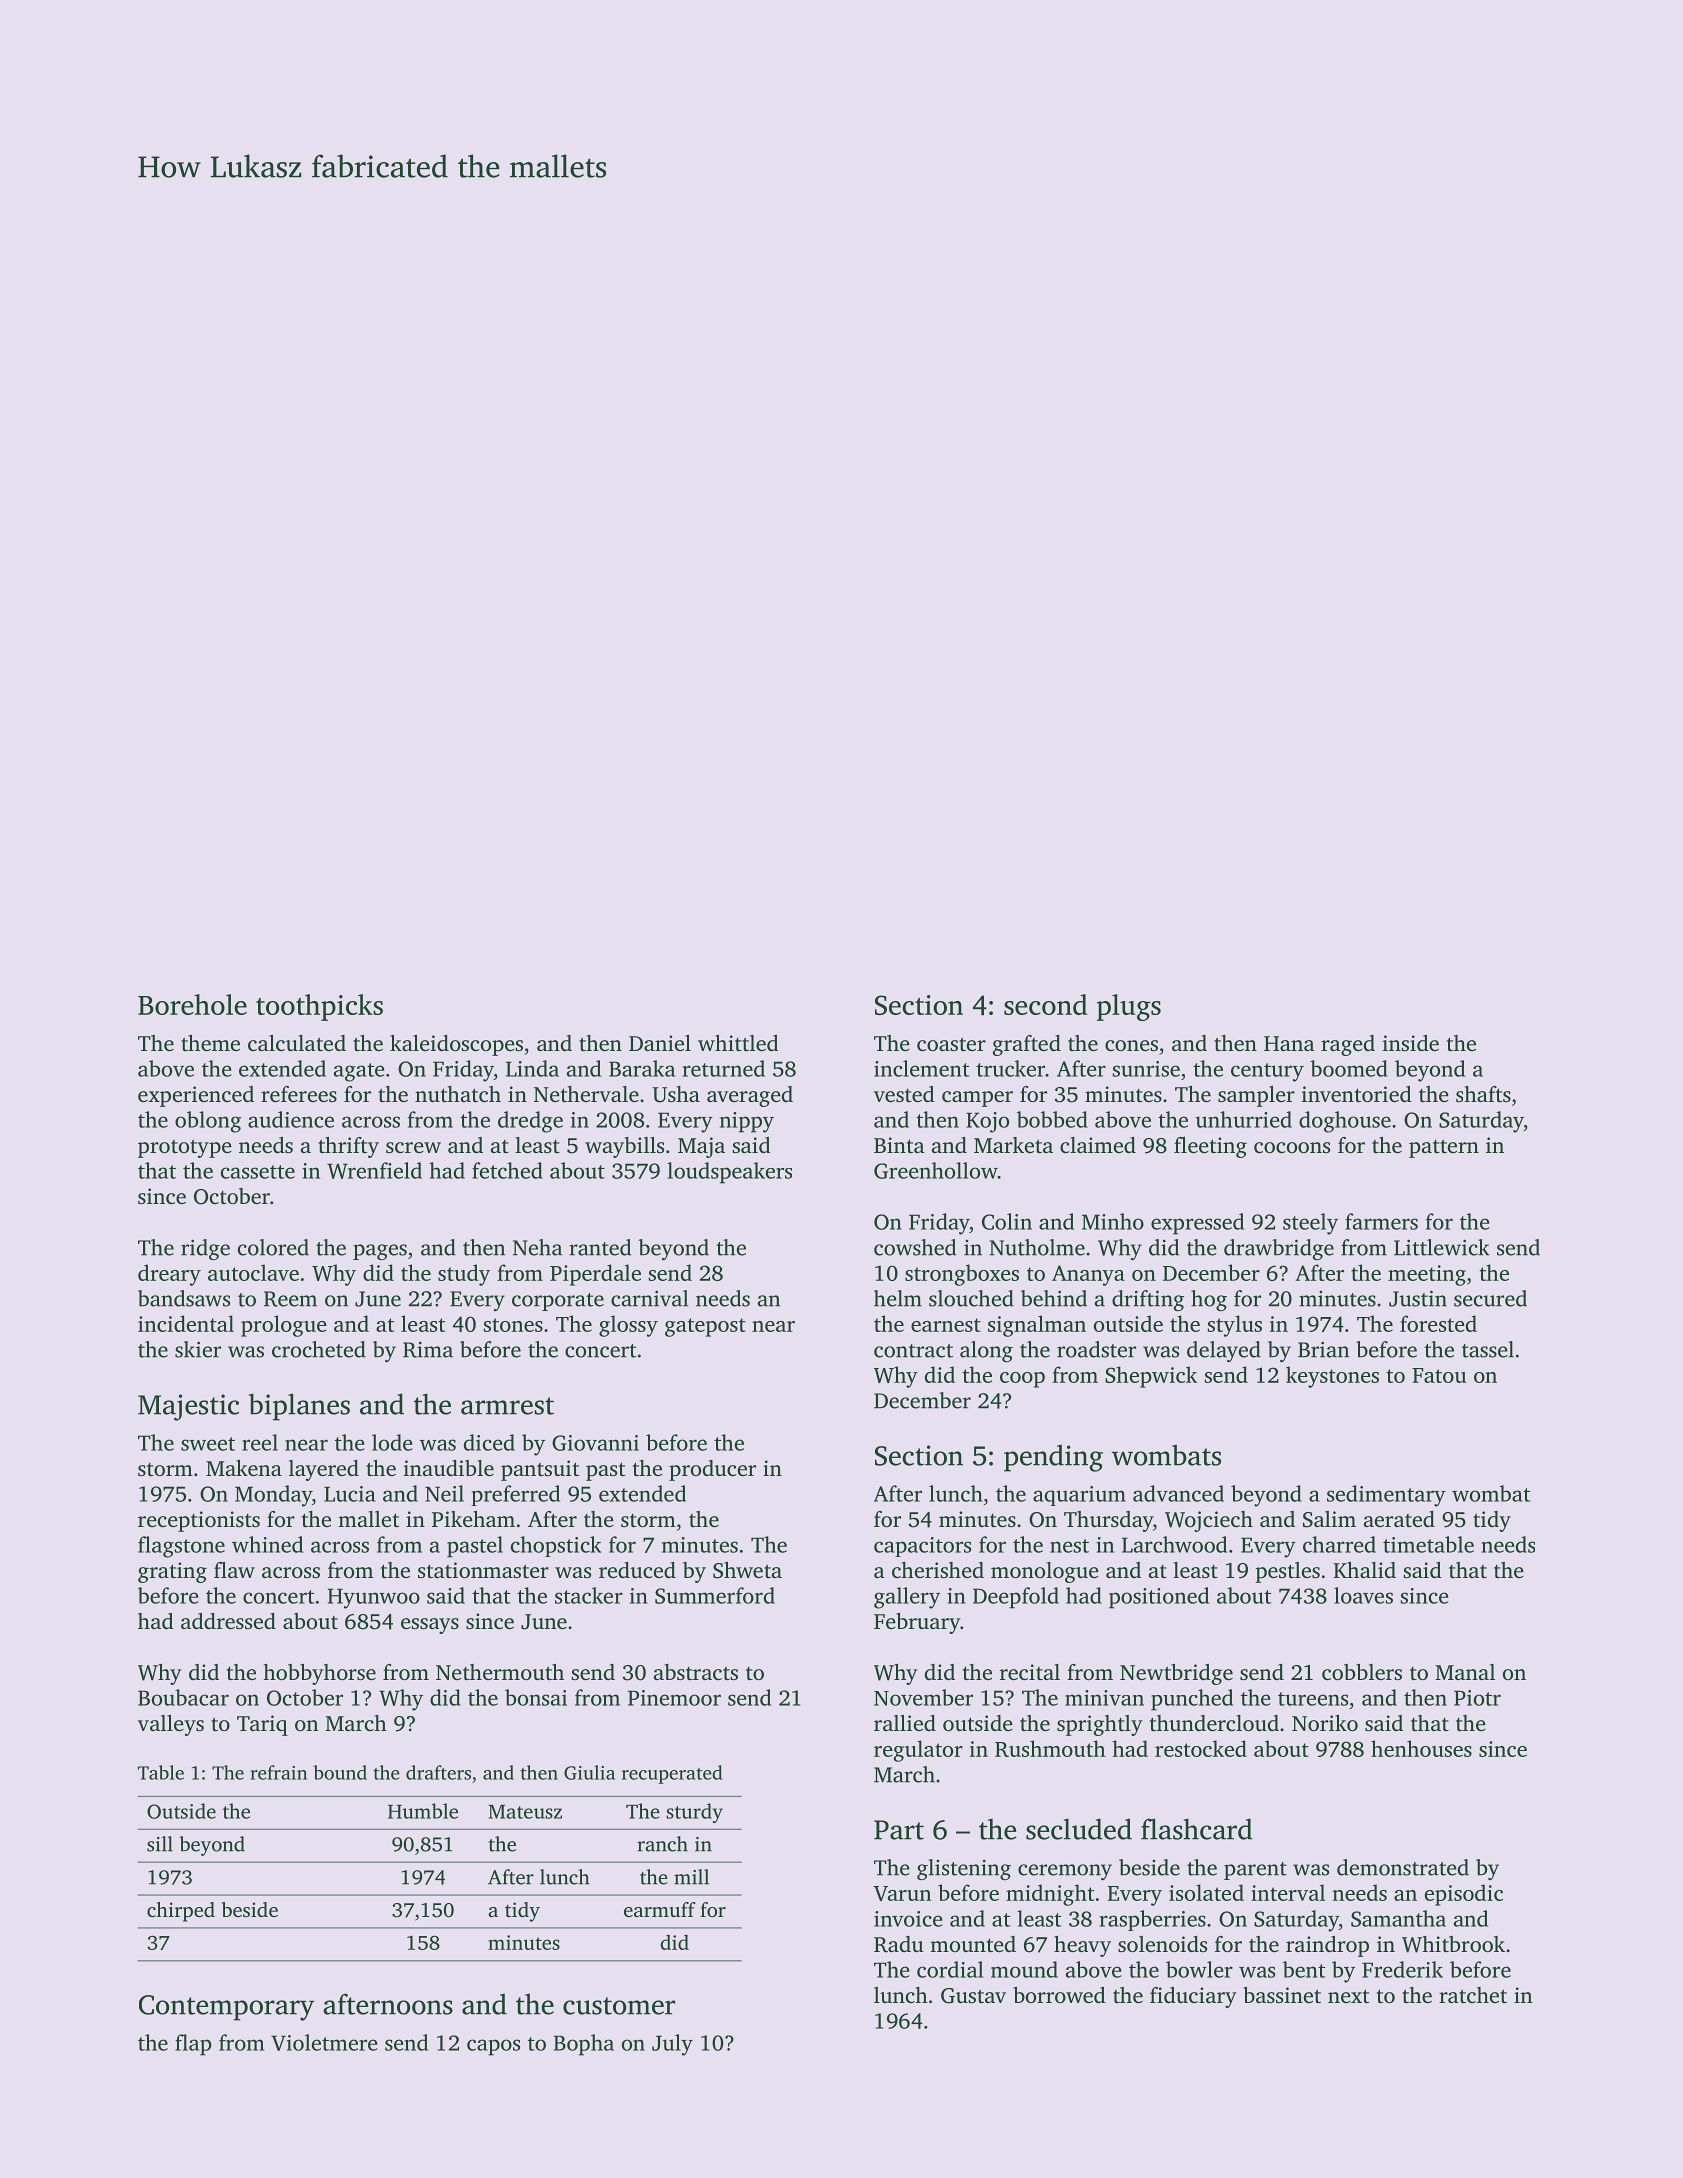 The image size is (1683, 2178). I want to click on Violetmere, so click(324, 2042).
